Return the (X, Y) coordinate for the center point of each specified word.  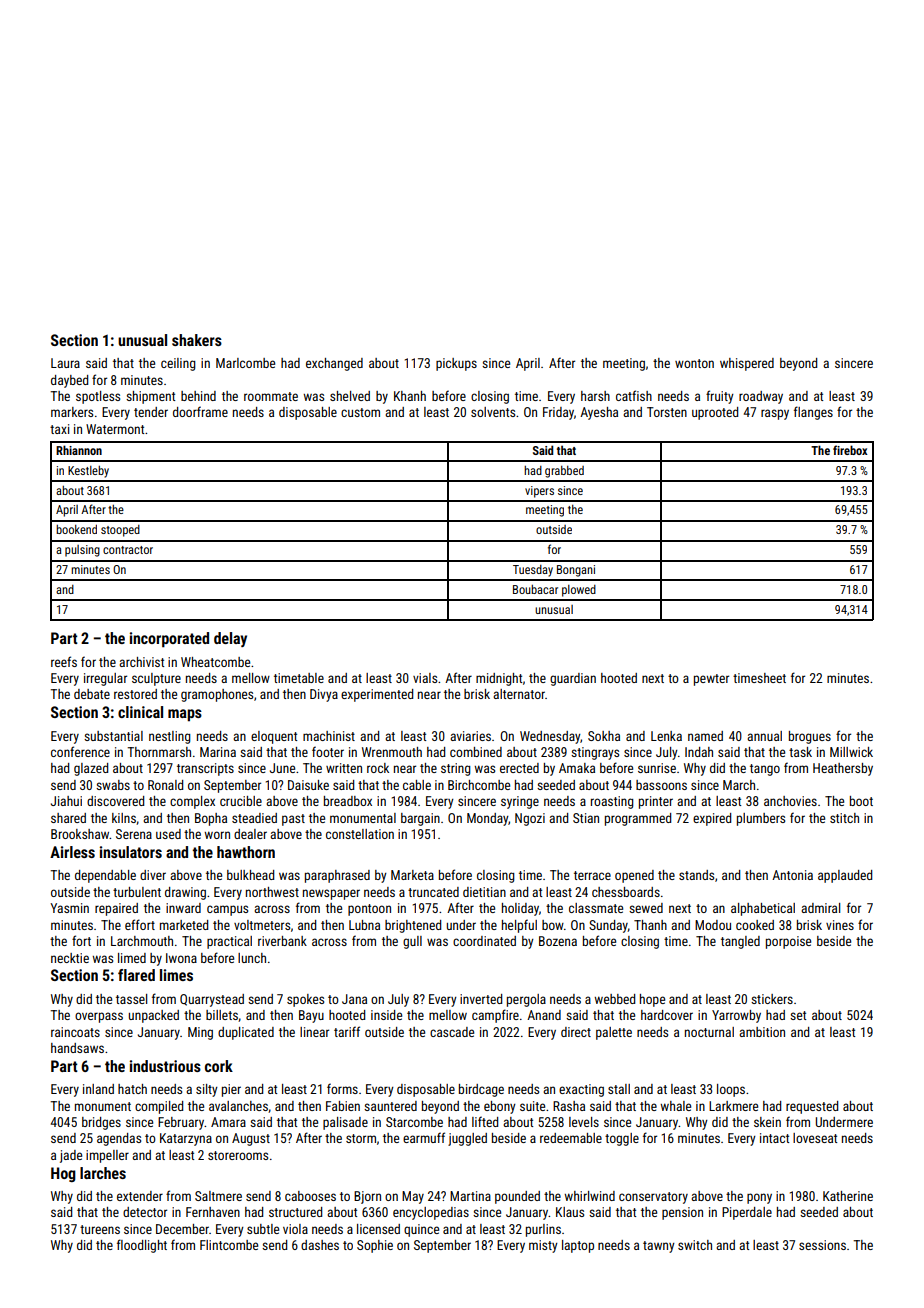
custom (360, 412)
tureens (100, 1229)
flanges (813, 413)
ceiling (178, 364)
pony (759, 1198)
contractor (128, 550)
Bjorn (367, 1197)
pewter (711, 680)
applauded (845, 876)
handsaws (77, 1048)
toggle (622, 1139)
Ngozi (530, 819)
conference (80, 751)
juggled (467, 1139)
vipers (539, 492)
